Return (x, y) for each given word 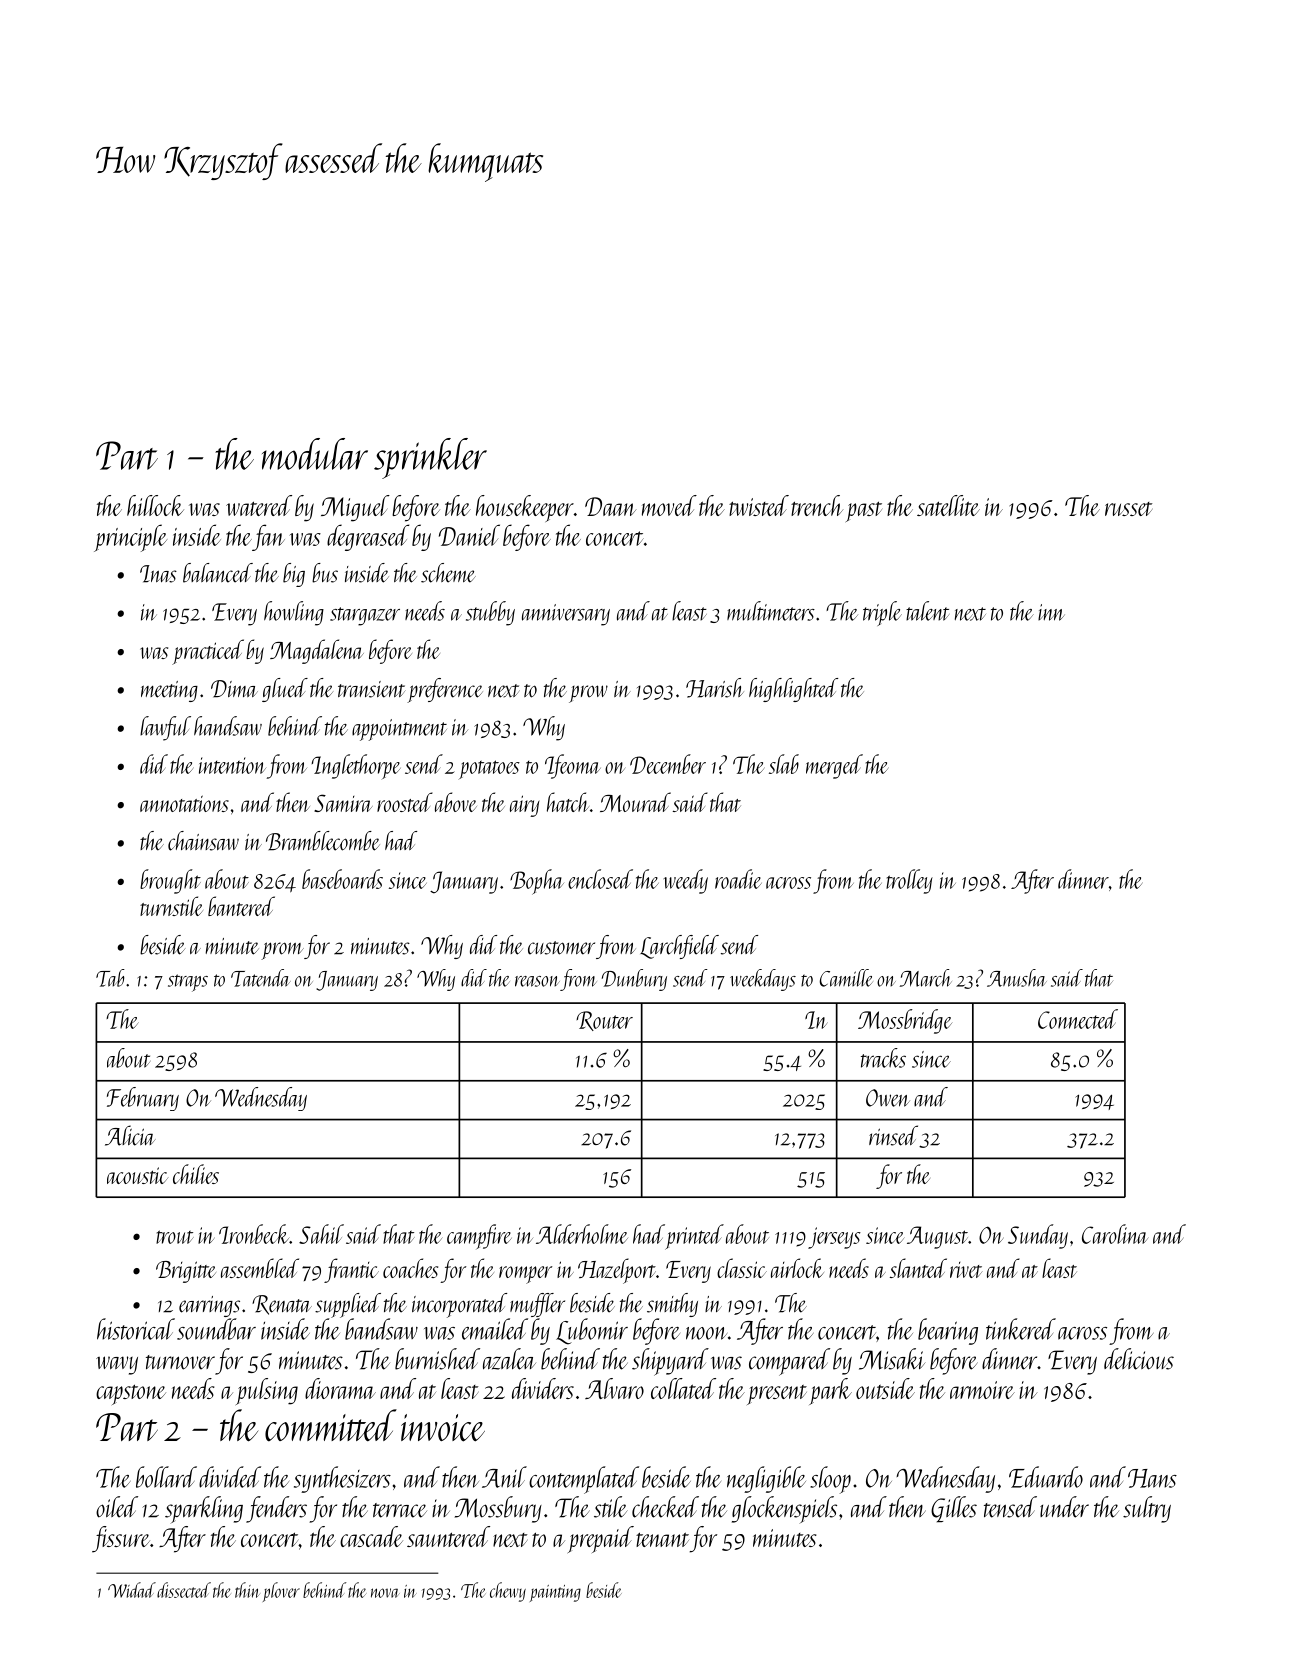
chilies (196, 1174)
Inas (158, 574)
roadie (738, 879)
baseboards (342, 879)
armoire (982, 1390)
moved (669, 505)
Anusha (1017, 978)
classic (742, 1268)
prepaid (601, 1539)
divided (230, 1477)
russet (1128, 509)
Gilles (954, 1509)
